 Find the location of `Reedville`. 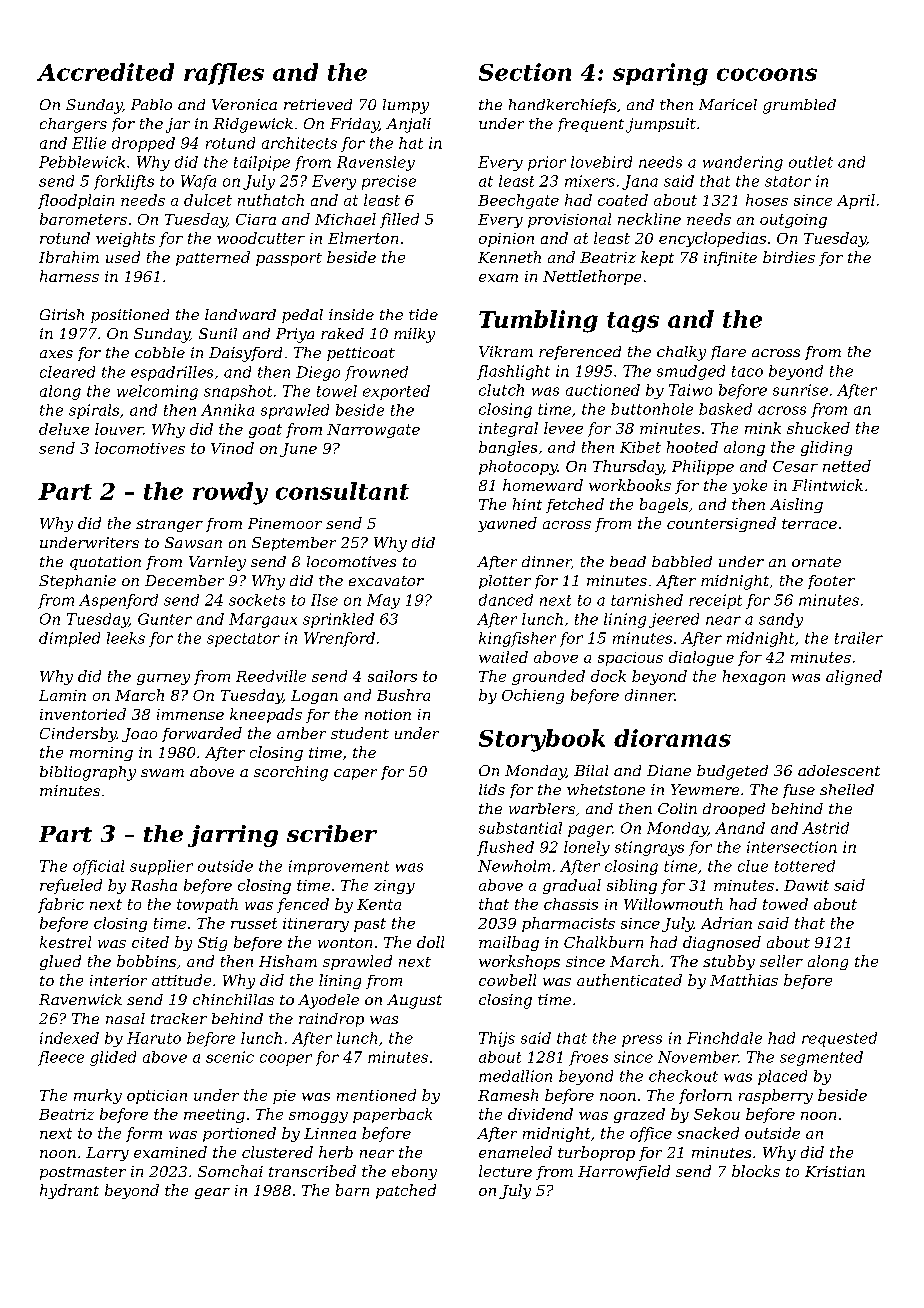

Reedville is located at coordinates (271, 676).
